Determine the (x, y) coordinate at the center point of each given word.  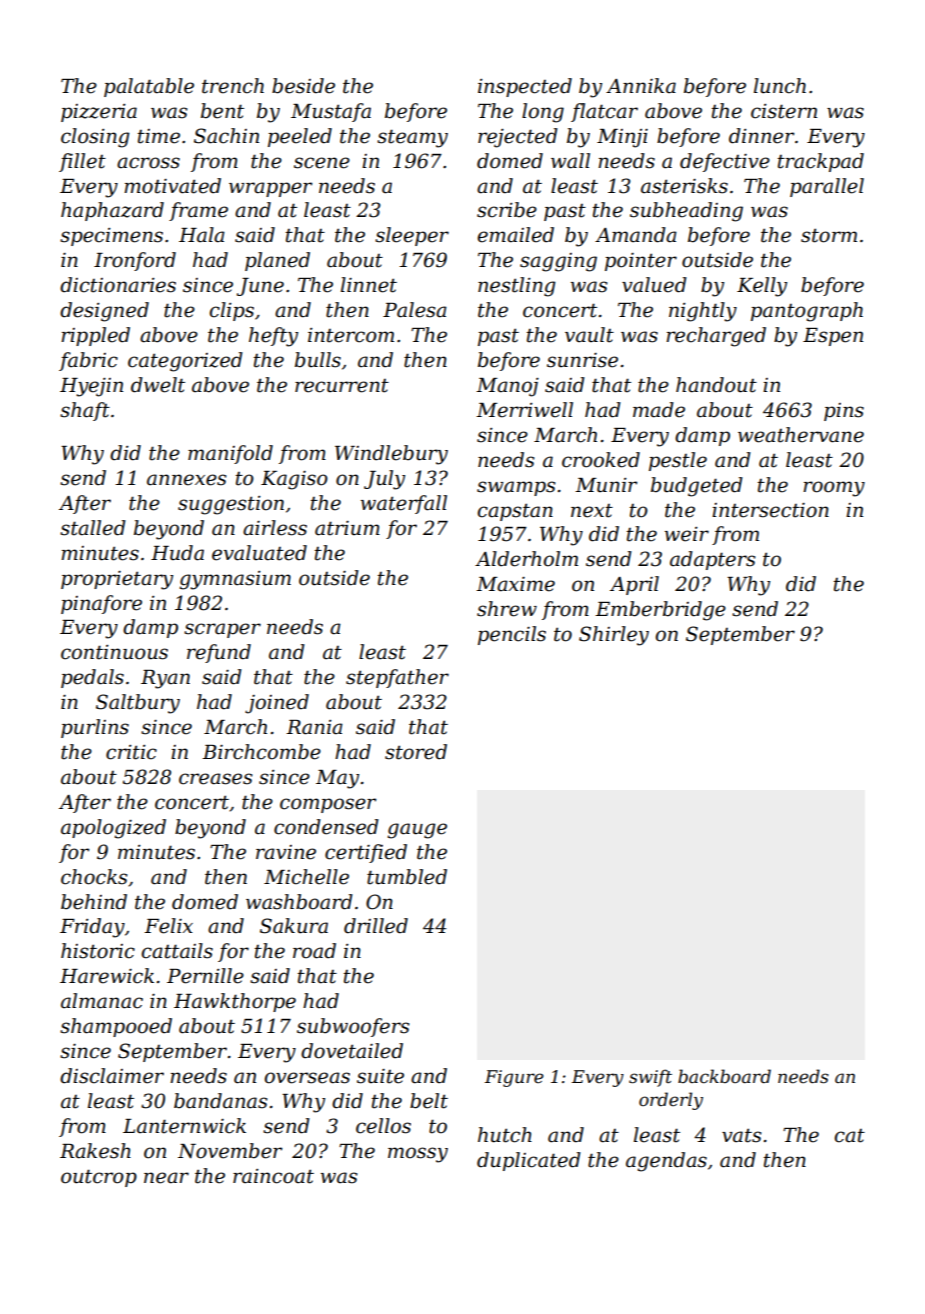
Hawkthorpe (235, 1002)
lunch (780, 86)
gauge (417, 831)
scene (322, 163)
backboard (724, 1076)
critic (131, 752)
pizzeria (99, 113)
